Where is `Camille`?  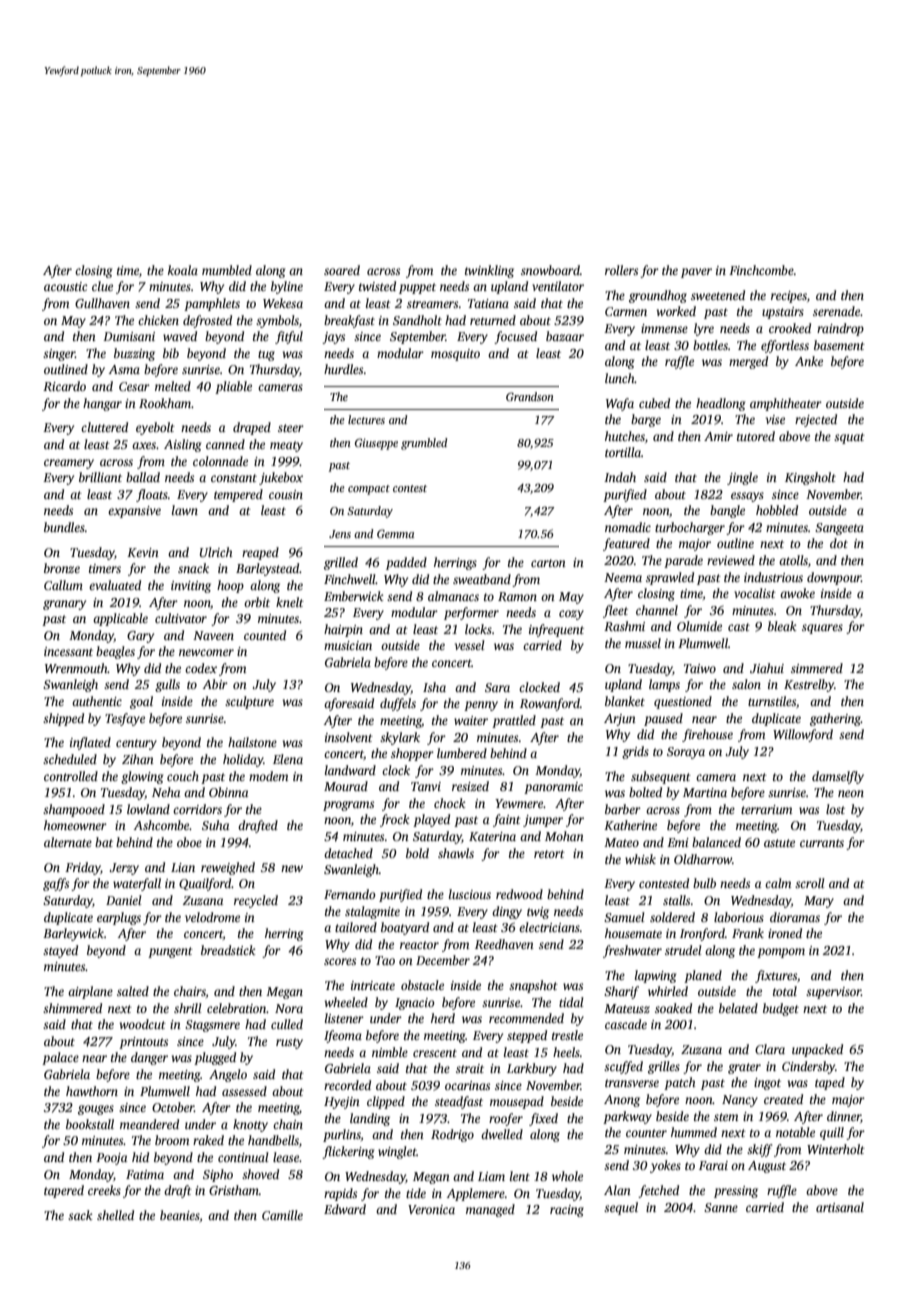
Camille is located at coordinates (282, 1215).
